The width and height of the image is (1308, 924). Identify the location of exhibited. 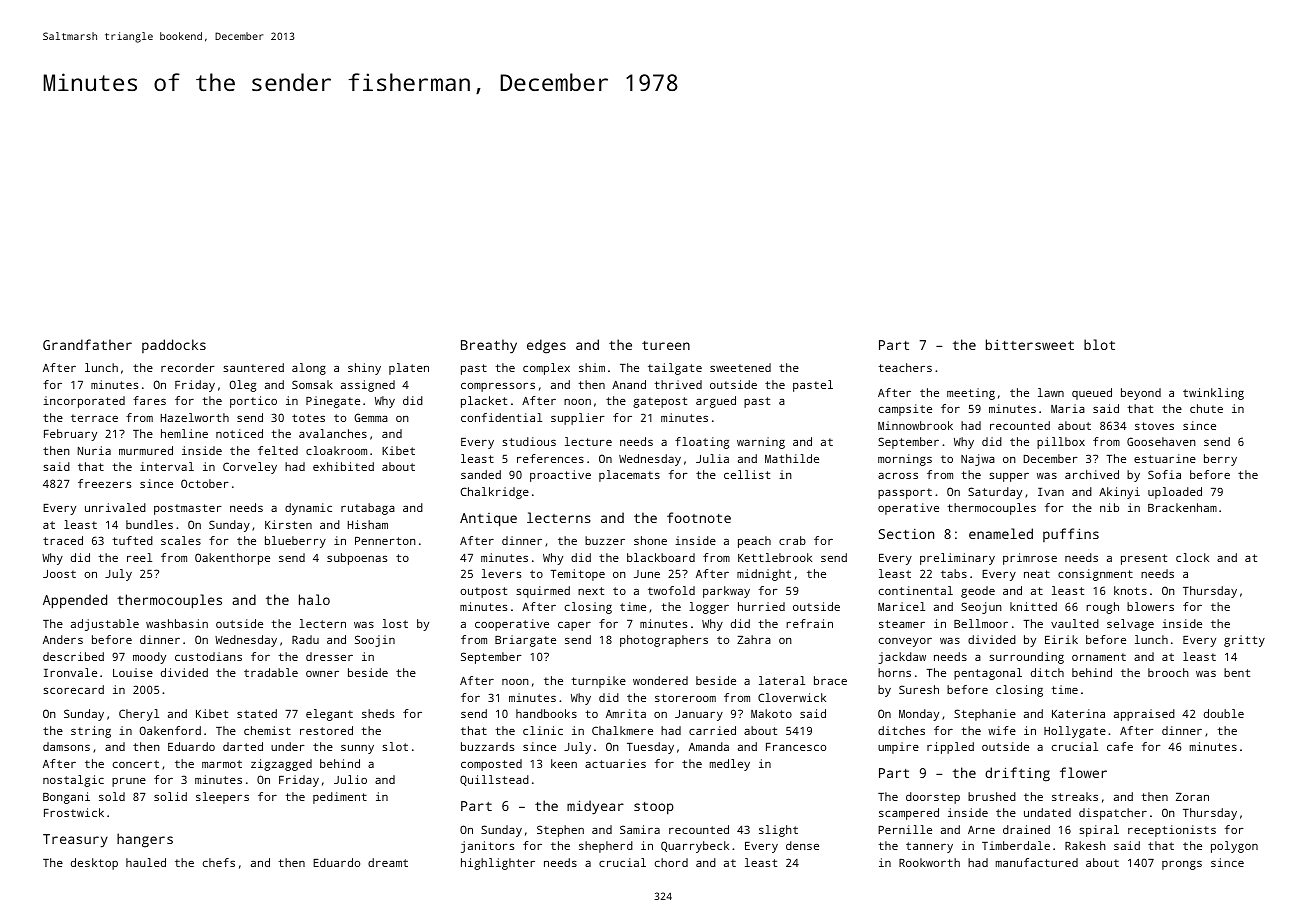
(343, 466).
